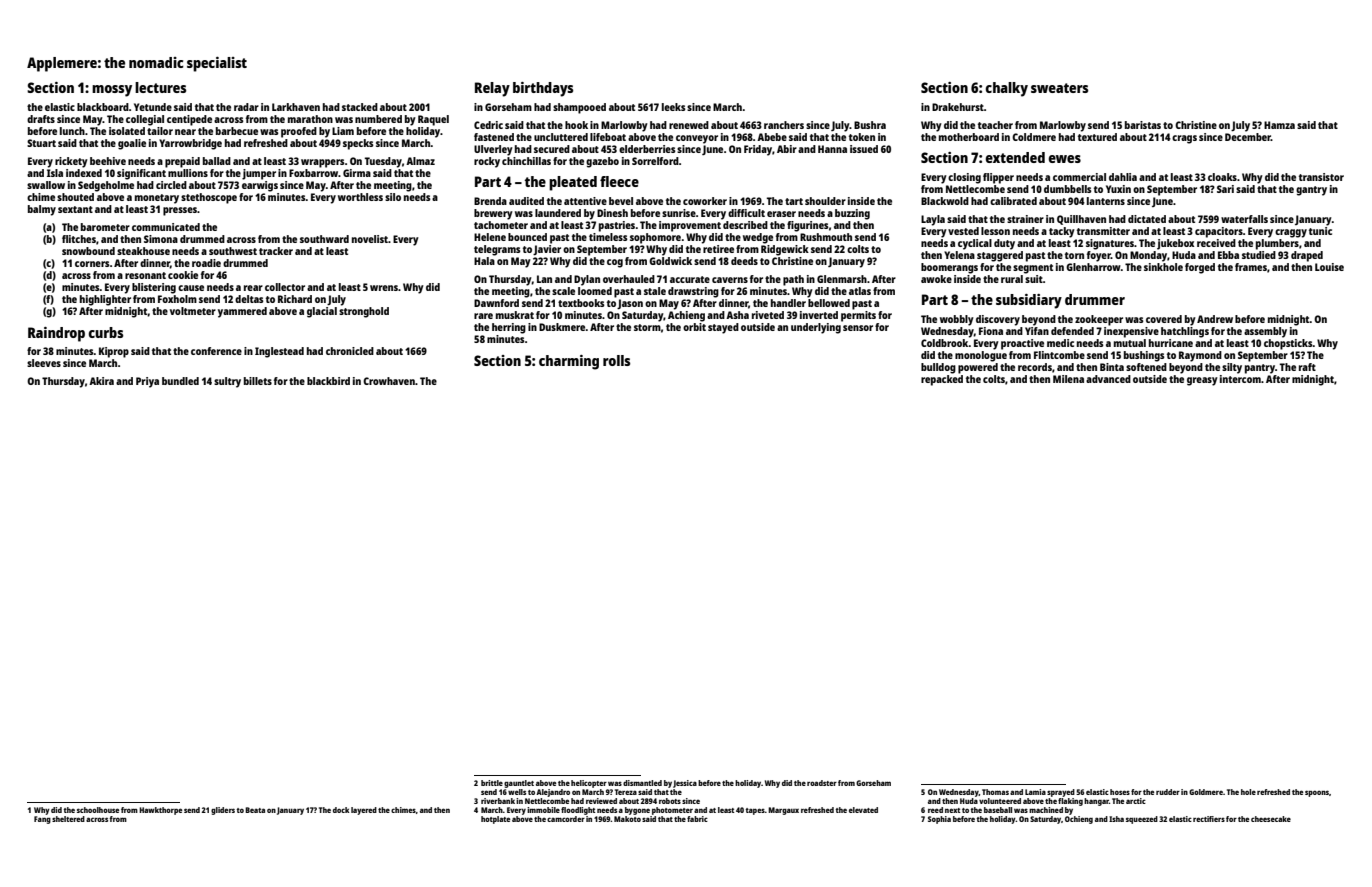  I want to click on underlying, so click(816, 328).
